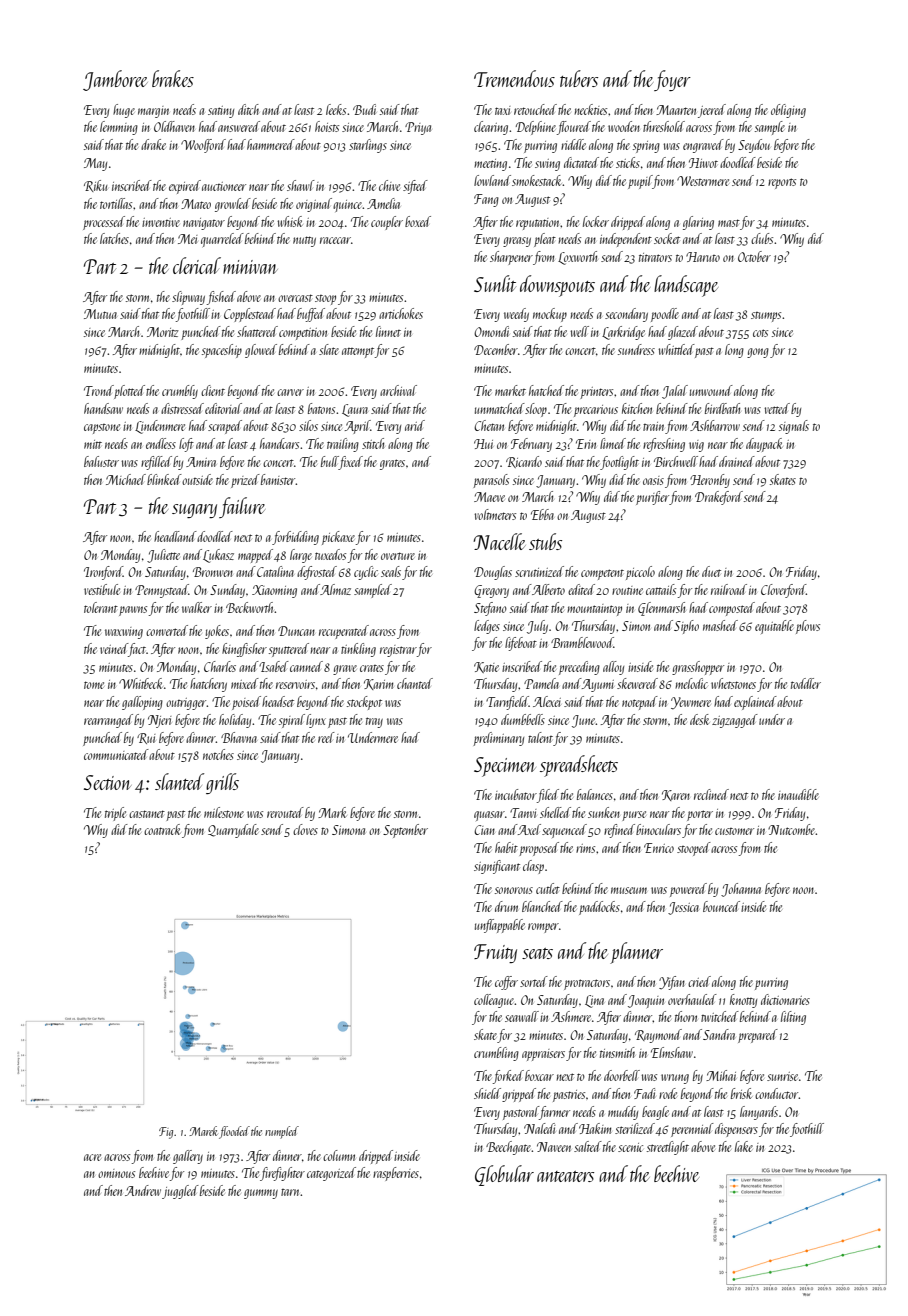 This page has width=908, height=1316. What do you see at coordinates (495, 953) in the page?
I see `Fruity` at bounding box center [495, 953].
